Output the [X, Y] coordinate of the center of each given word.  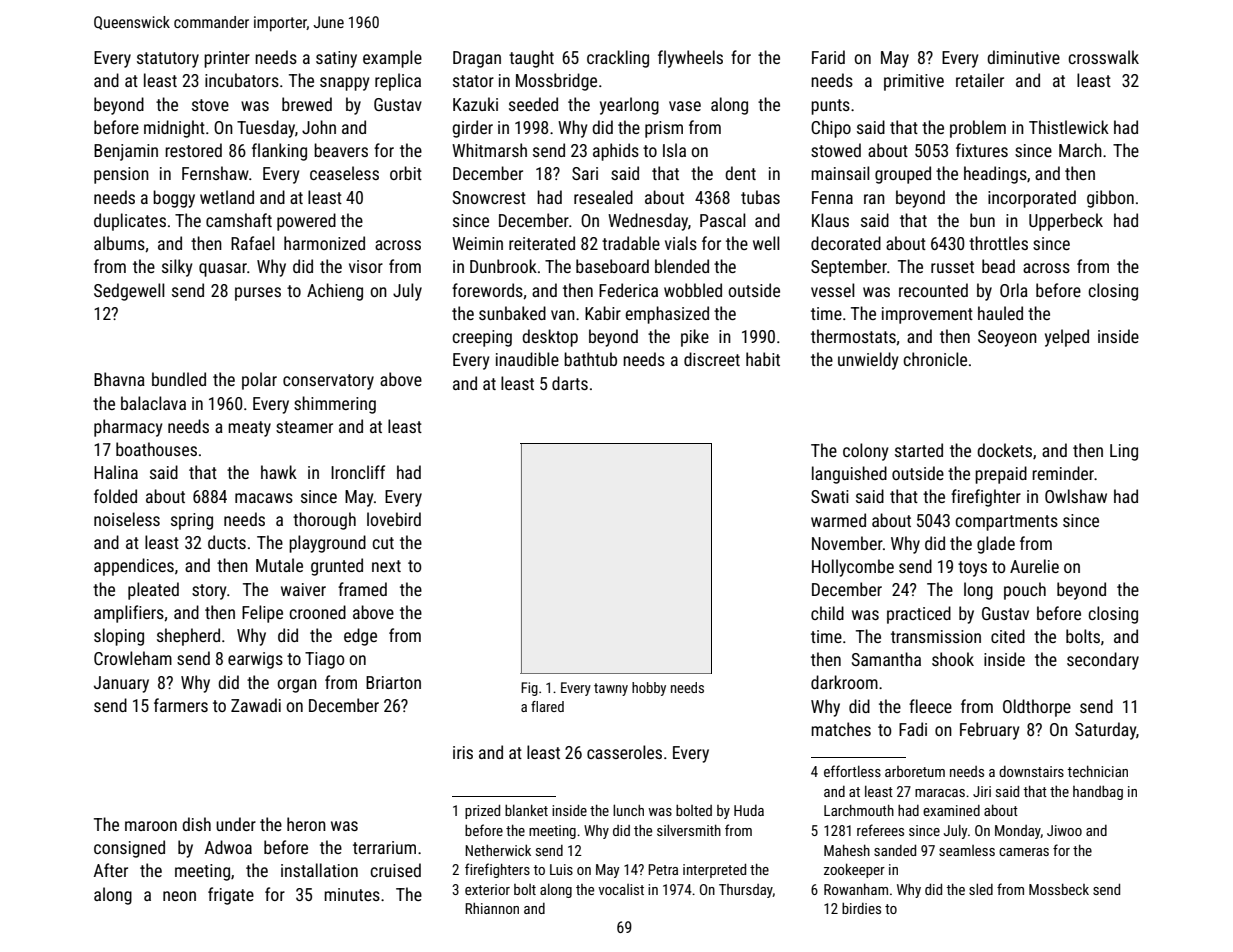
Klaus [830, 220]
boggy [174, 199]
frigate [231, 896]
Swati [830, 496]
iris [463, 752]
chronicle [935, 359]
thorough [324, 521]
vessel [833, 290]
